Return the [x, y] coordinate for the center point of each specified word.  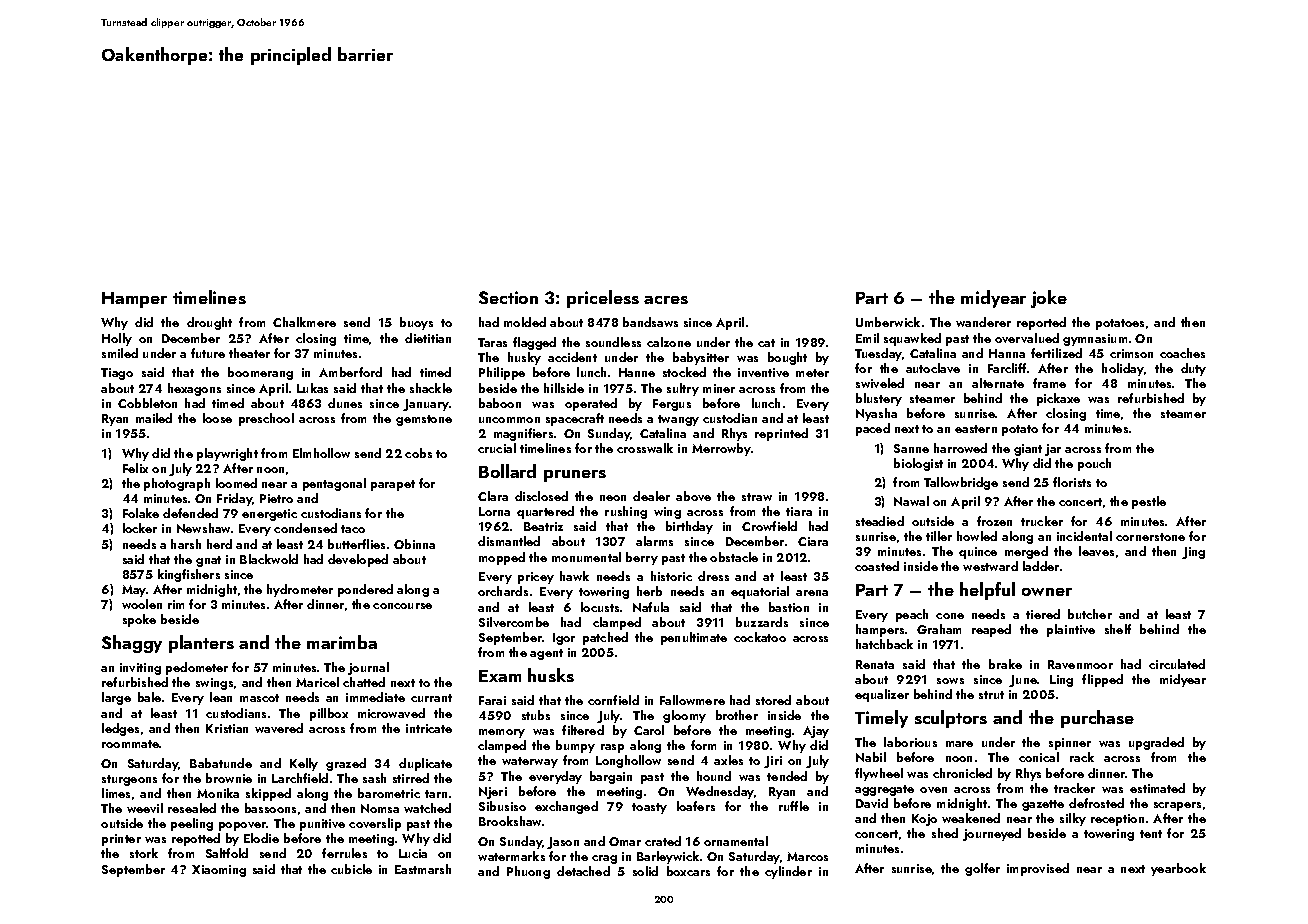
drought [209, 323]
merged [1026, 552]
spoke [139, 620]
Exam [500, 676]
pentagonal [334, 484]
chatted [364, 682]
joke [1049, 299]
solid [645, 871]
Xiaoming [219, 871]
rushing [626, 512]
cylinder [788, 872]
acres [666, 300]
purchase [1097, 719]
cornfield [613, 700]
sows [950, 681]
